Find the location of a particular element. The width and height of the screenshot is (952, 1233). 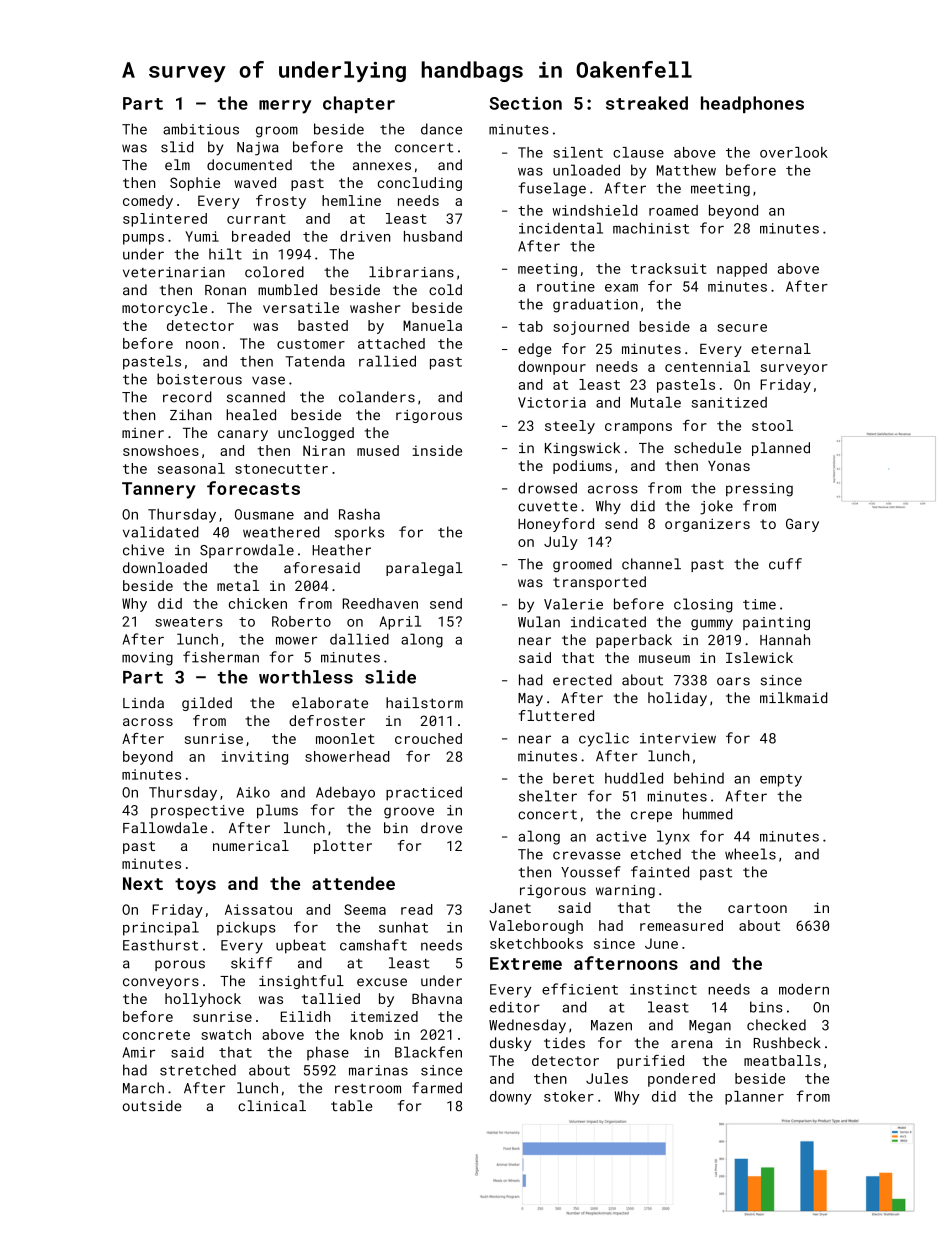

outside is located at coordinates (152, 1106).
